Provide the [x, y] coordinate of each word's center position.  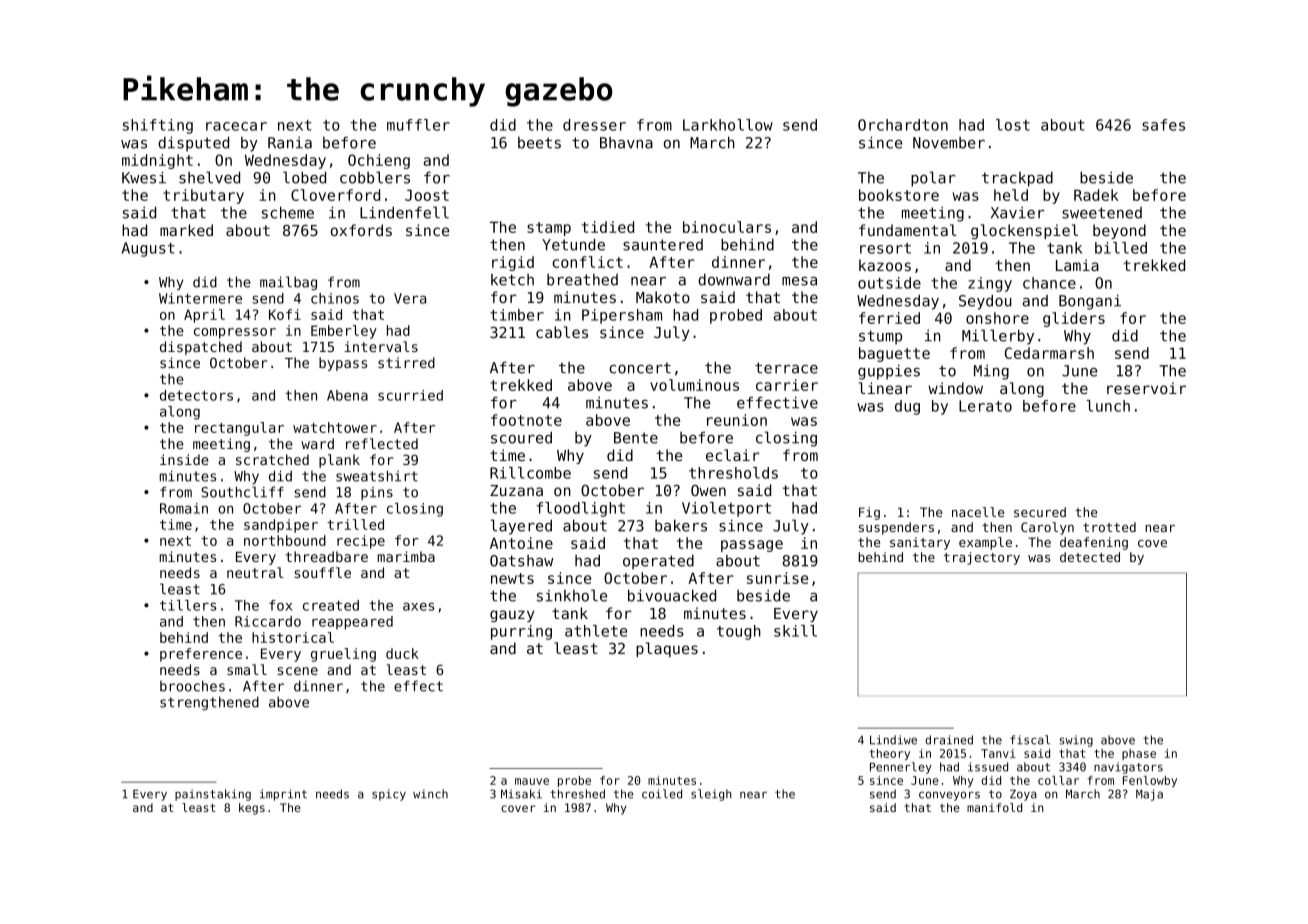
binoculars [727, 227]
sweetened [1102, 213]
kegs [252, 809]
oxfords [361, 230]
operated [658, 562]
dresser [594, 125]
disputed [193, 144]
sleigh [711, 795]
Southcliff [242, 492]
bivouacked [672, 596]
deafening [1094, 543]
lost [1013, 125]
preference [201, 655]
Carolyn [1047, 528]
